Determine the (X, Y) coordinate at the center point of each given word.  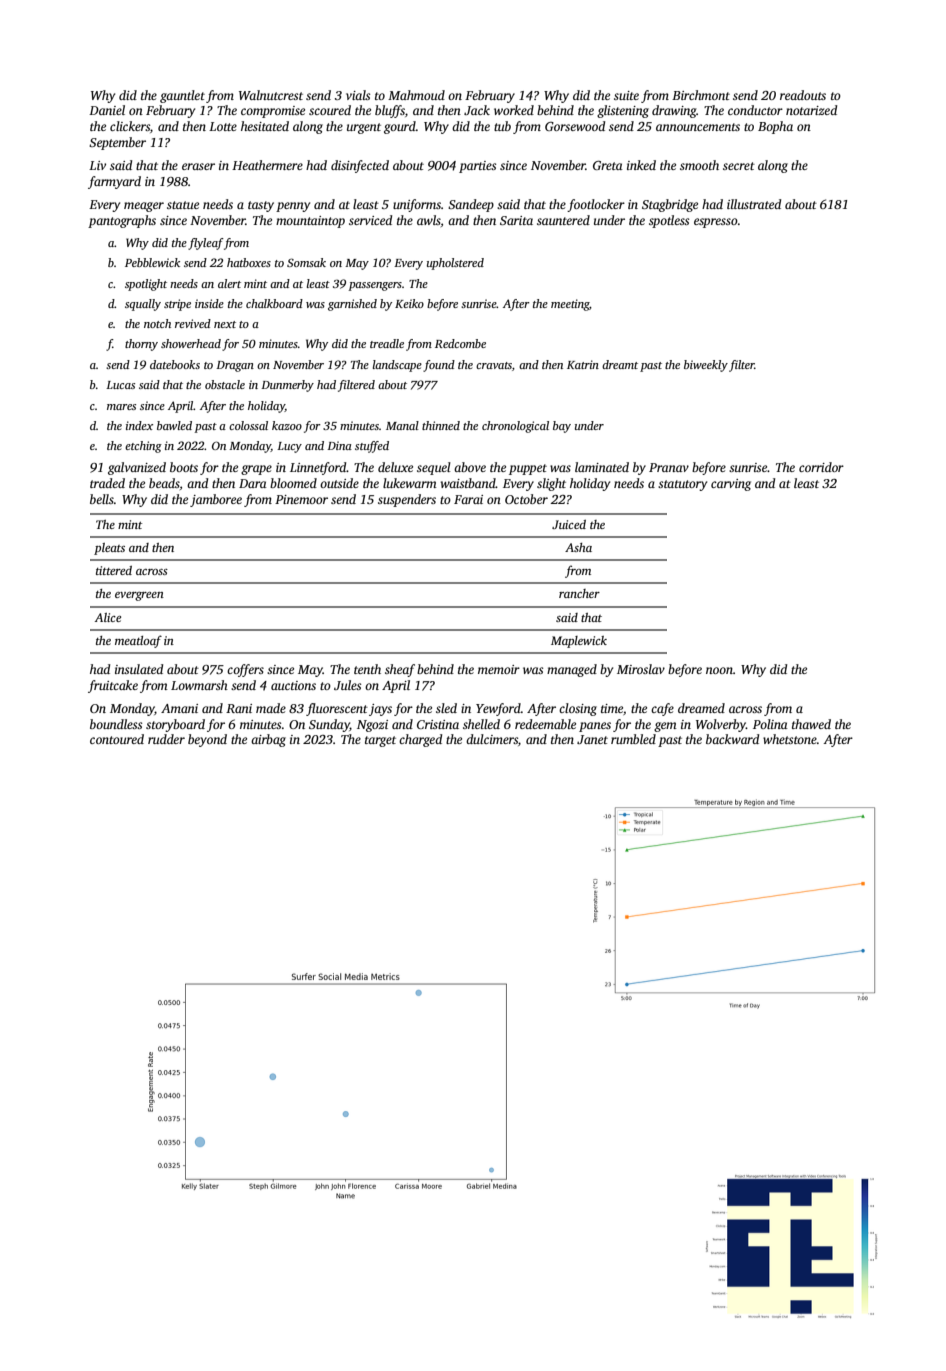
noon (719, 670)
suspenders (407, 500)
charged (420, 740)
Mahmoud (416, 95)
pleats (109, 549)
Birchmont (701, 95)
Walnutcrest (271, 95)
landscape (397, 366)
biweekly (706, 366)
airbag (268, 740)
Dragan (235, 366)
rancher (579, 593)
